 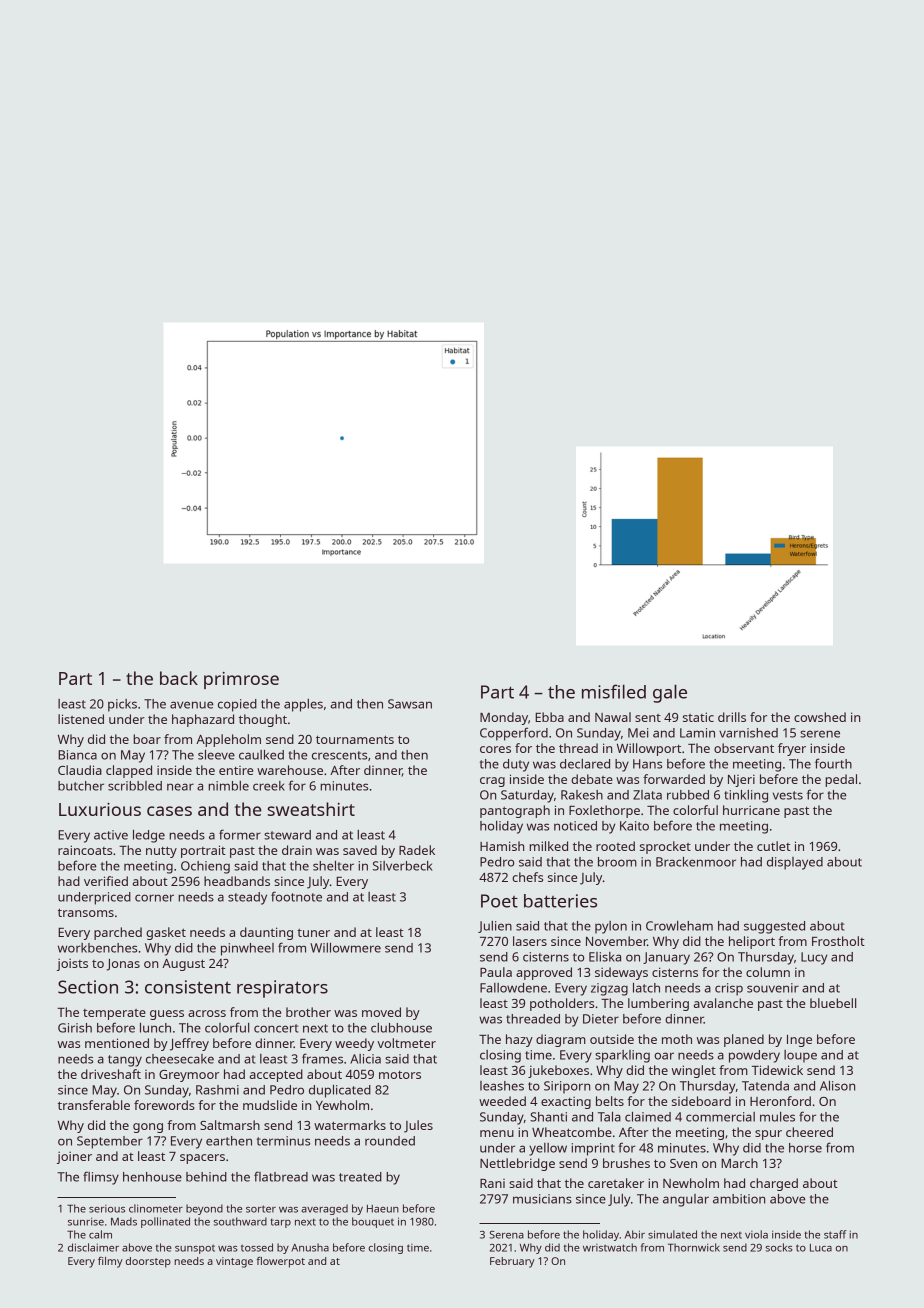 I want to click on Sawsan, so click(x=410, y=704).
